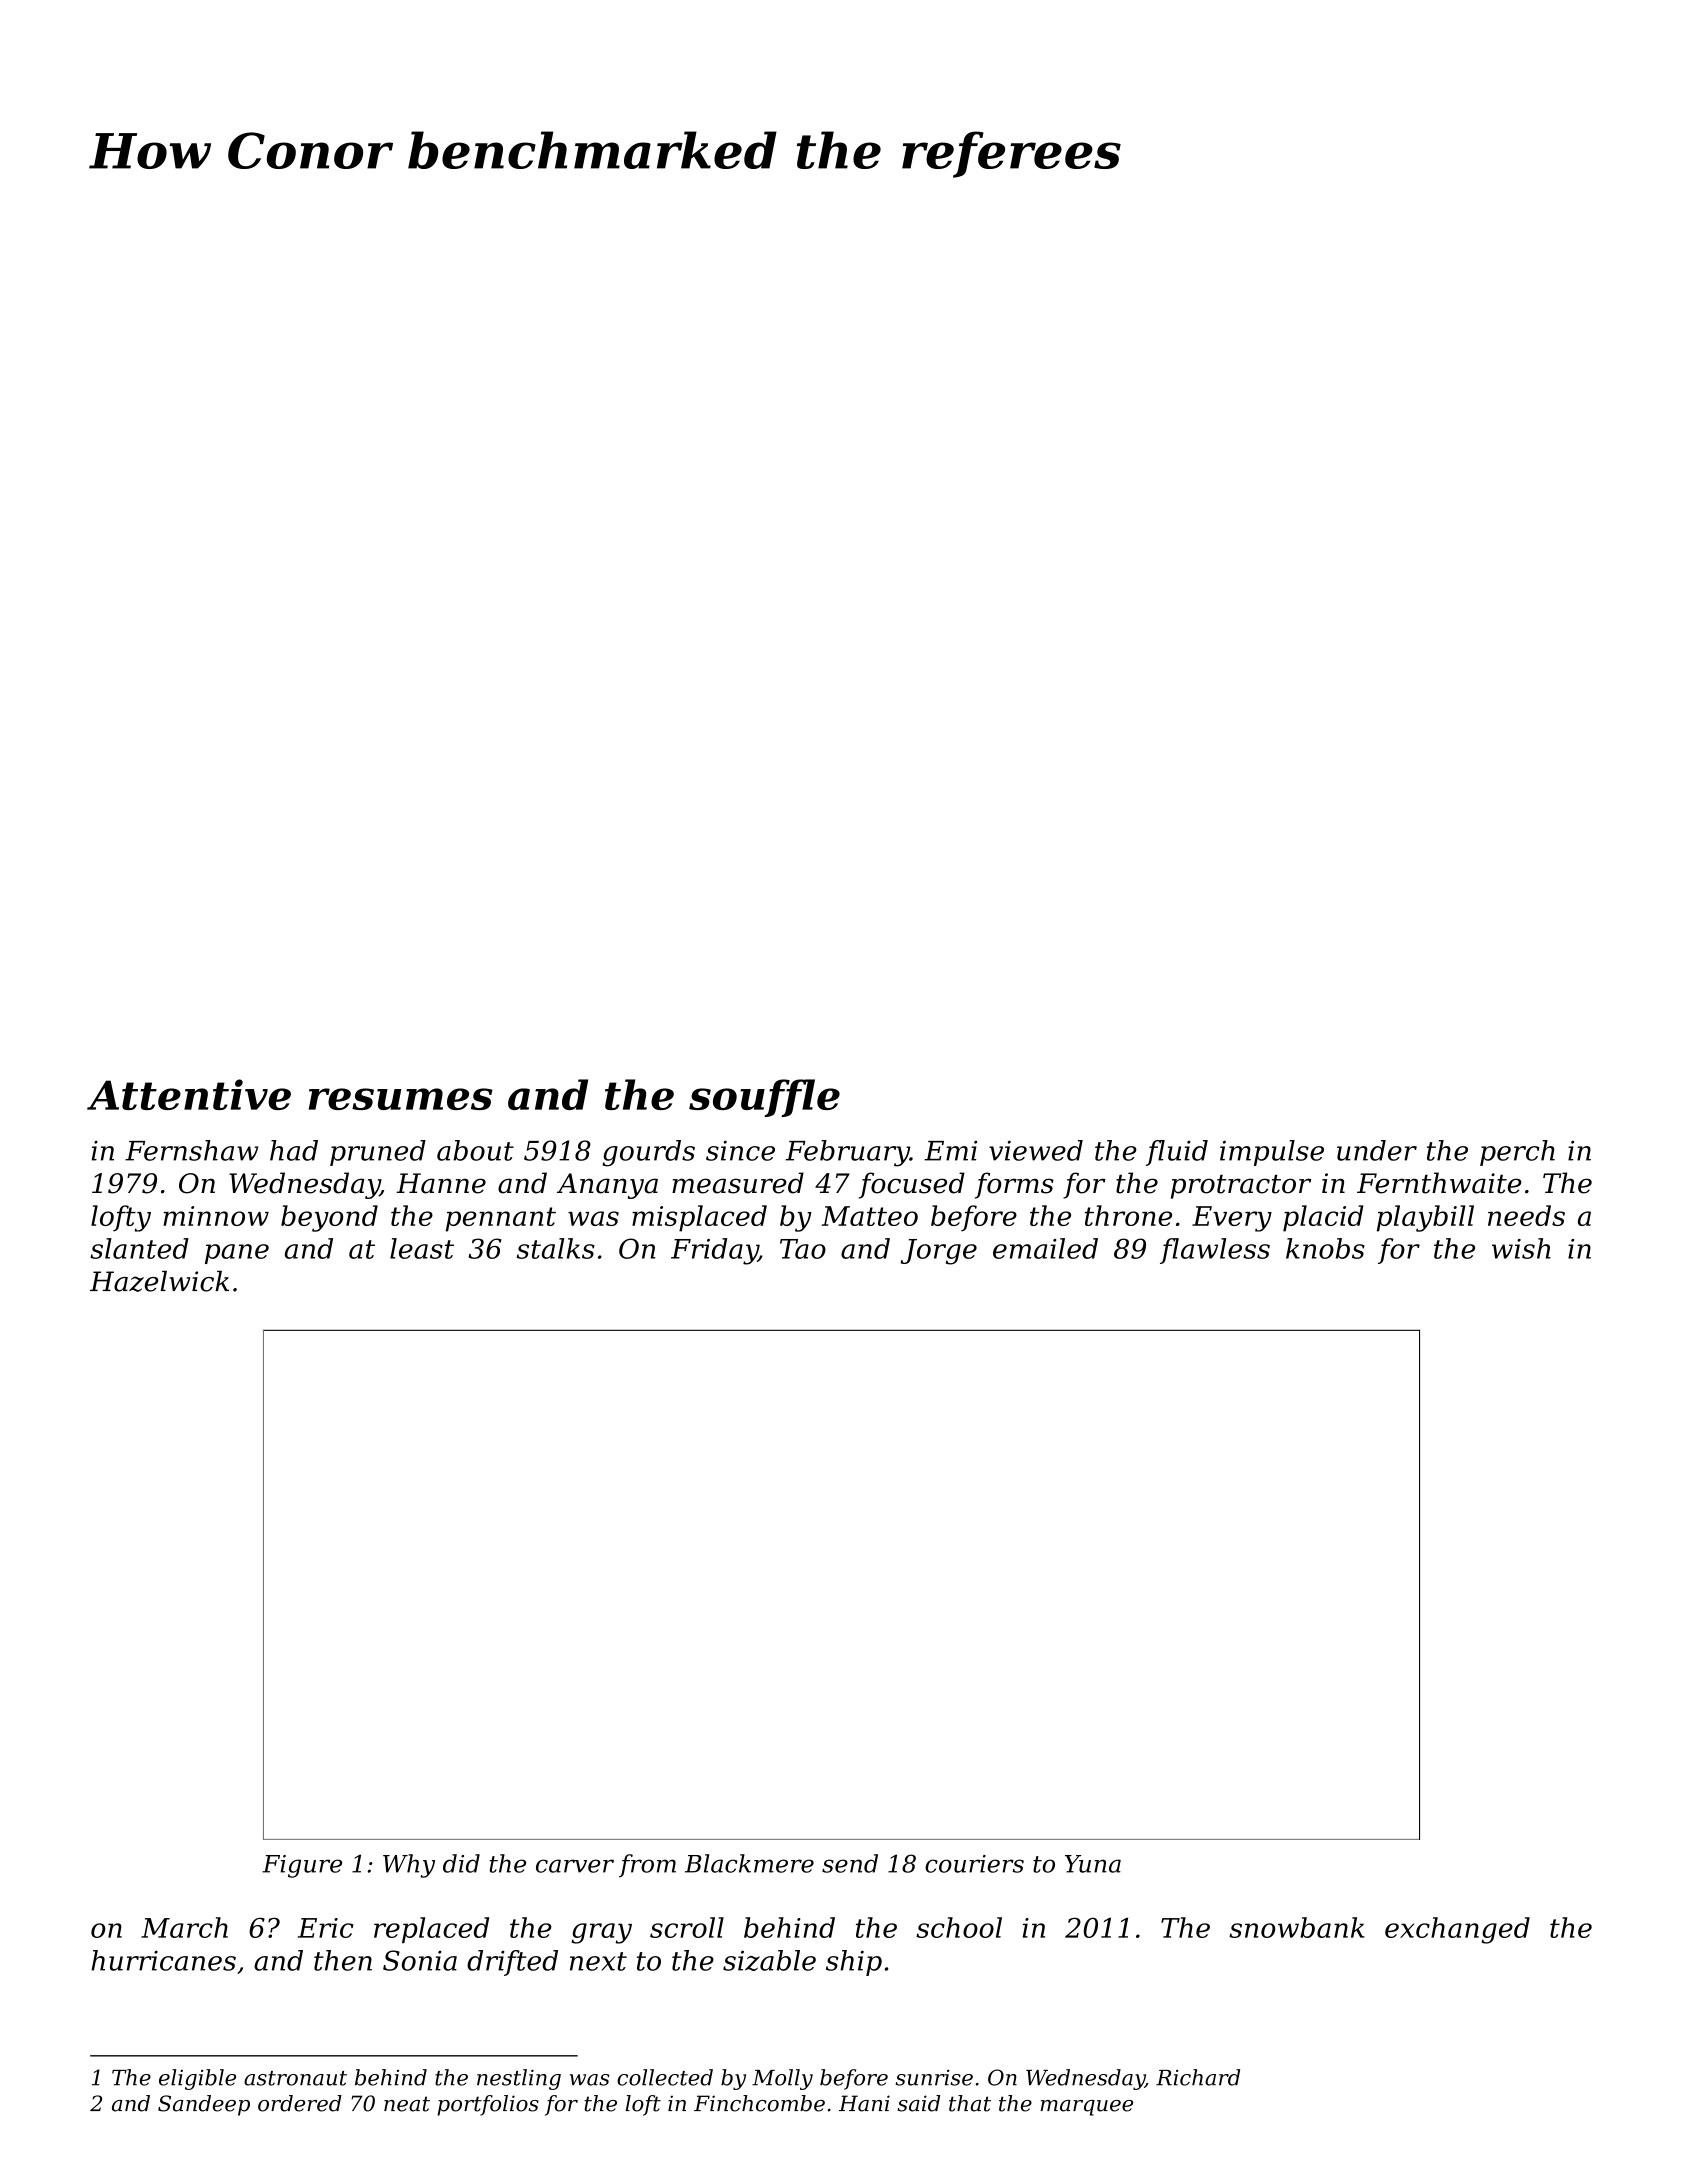 The height and width of the screenshot is (2178, 1683). I want to click on said, so click(919, 2103).
